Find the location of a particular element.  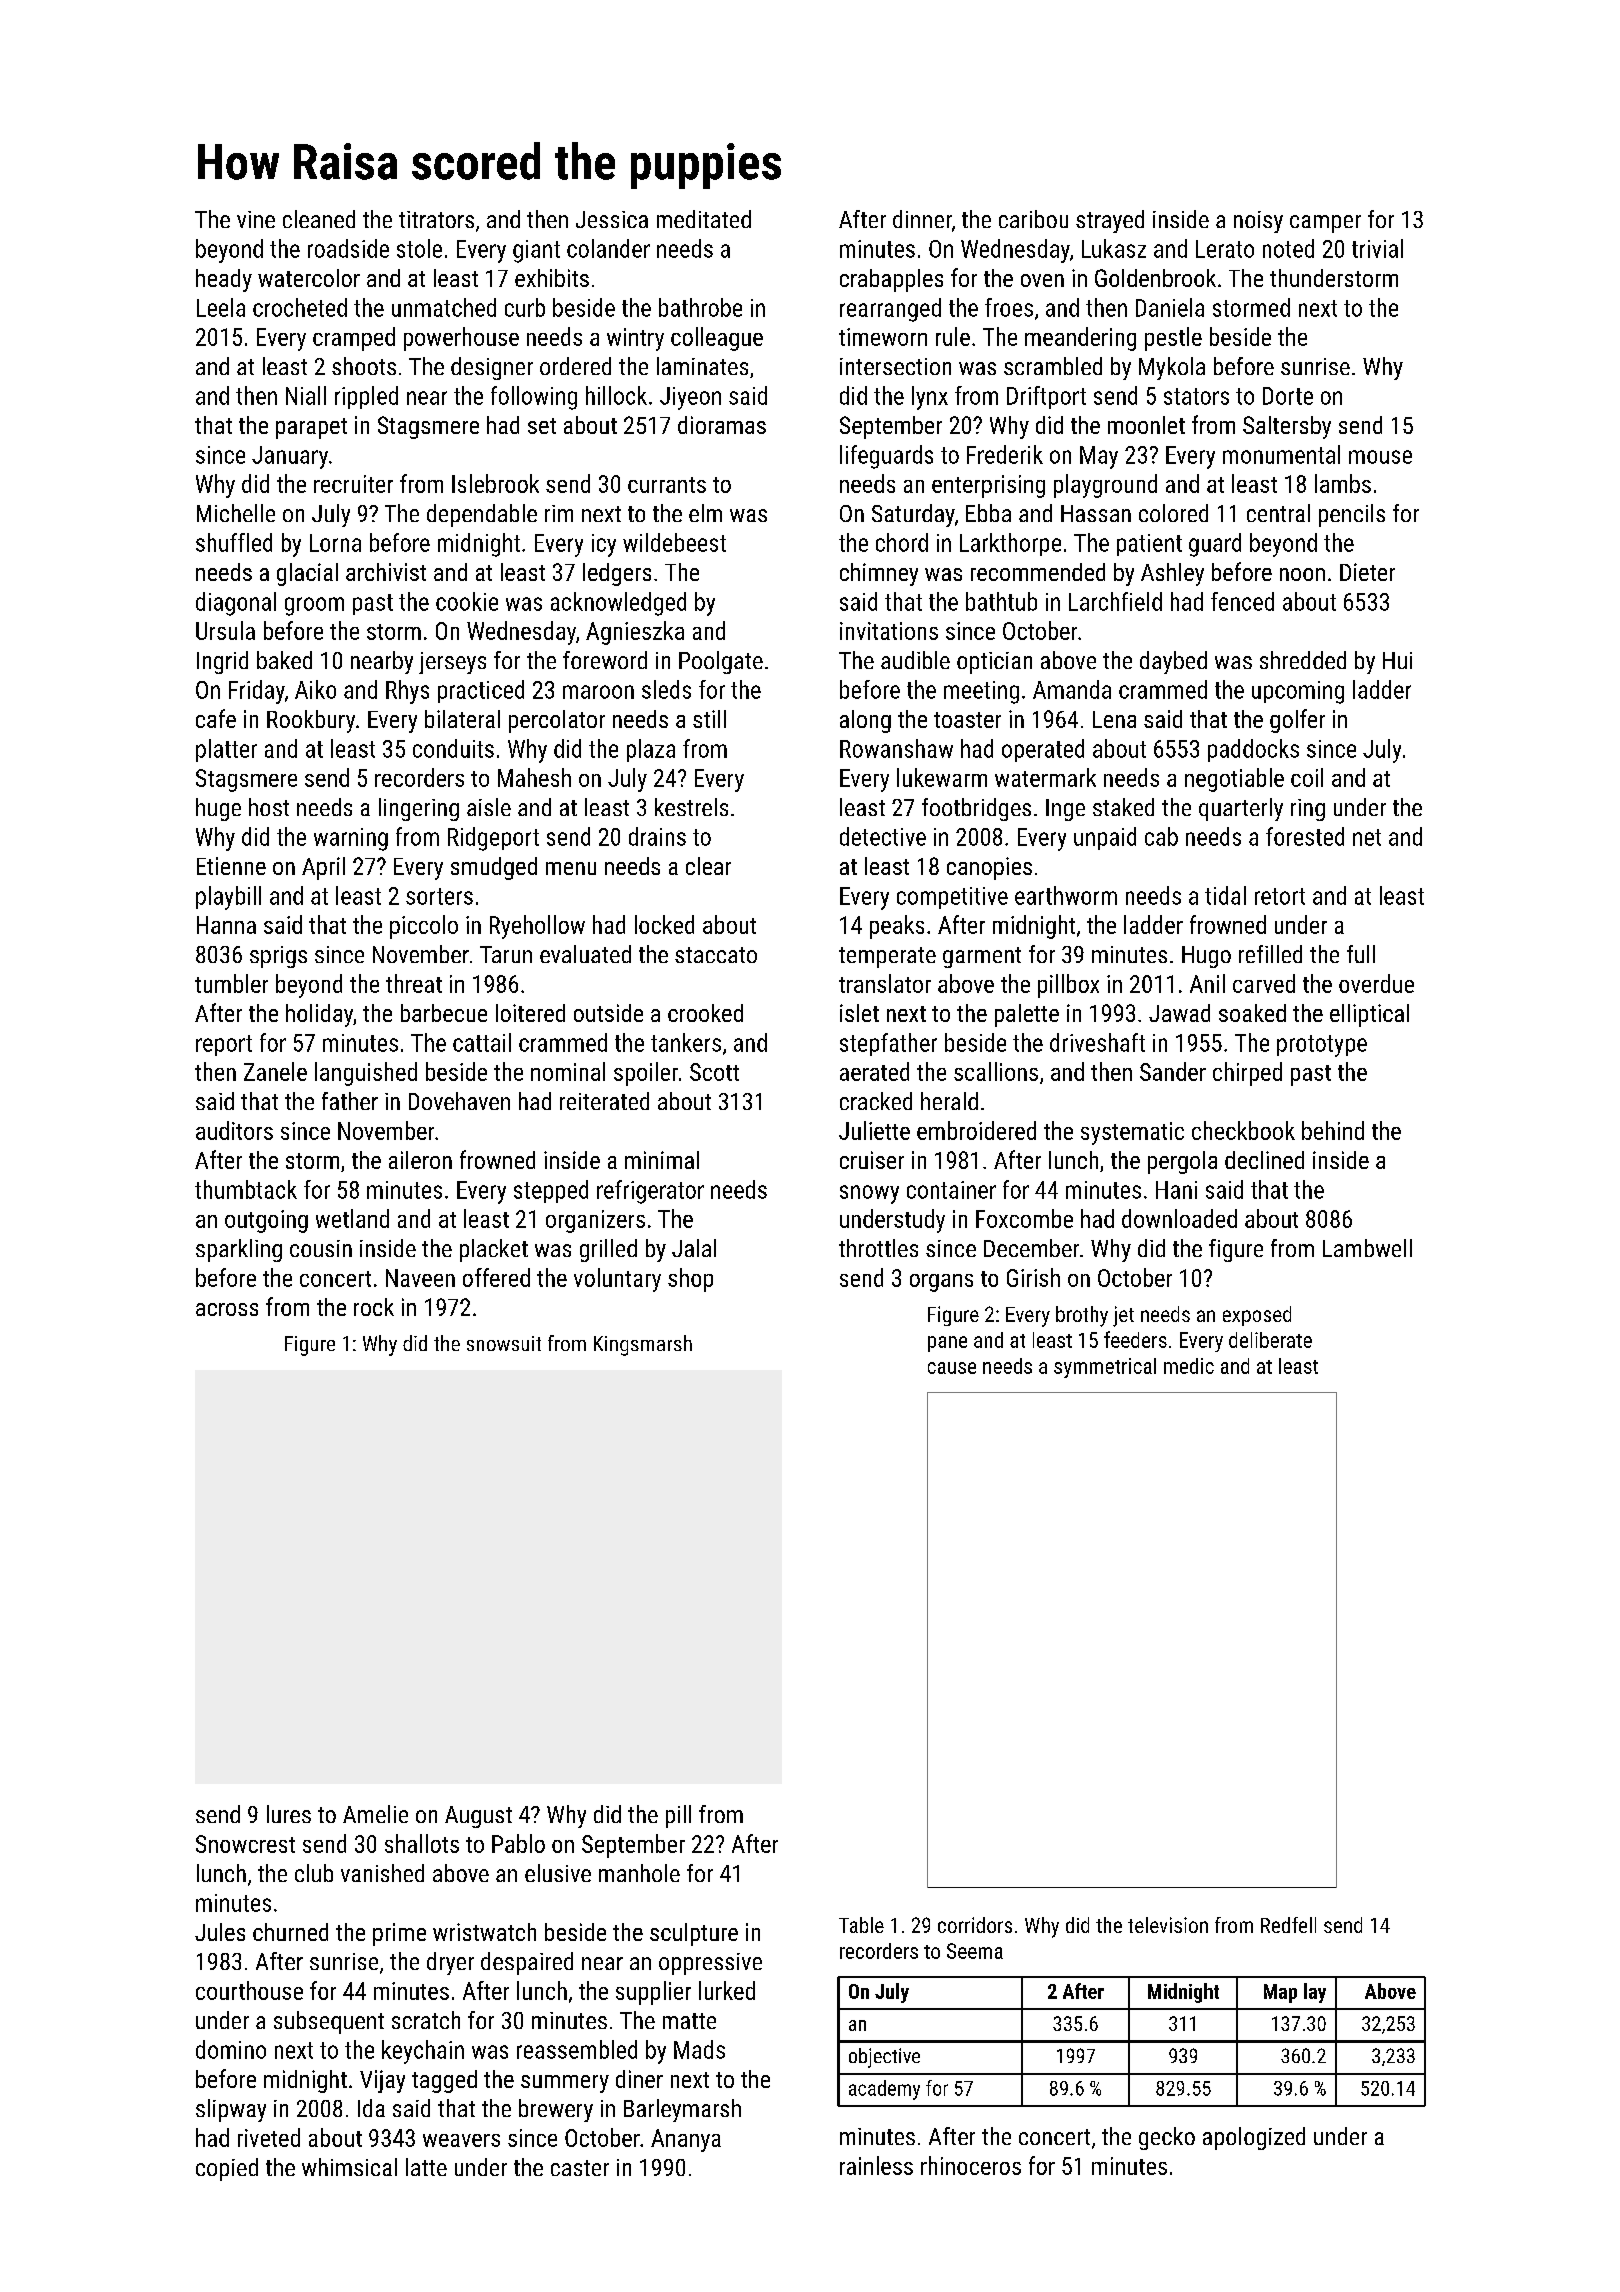

titrators is located at coordinates (436, 219).
